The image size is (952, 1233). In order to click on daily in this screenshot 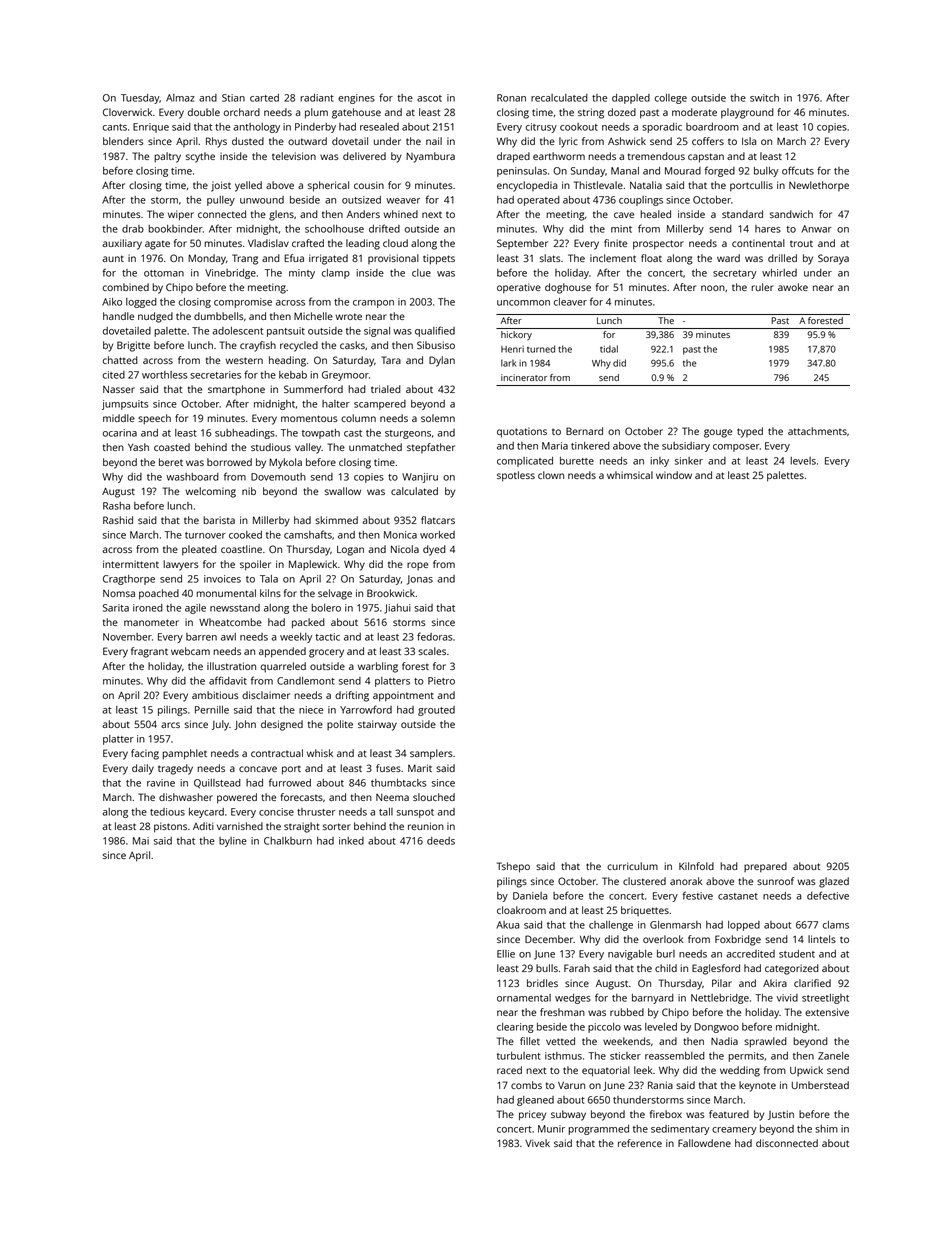, I will do `click(143, 769)`.
